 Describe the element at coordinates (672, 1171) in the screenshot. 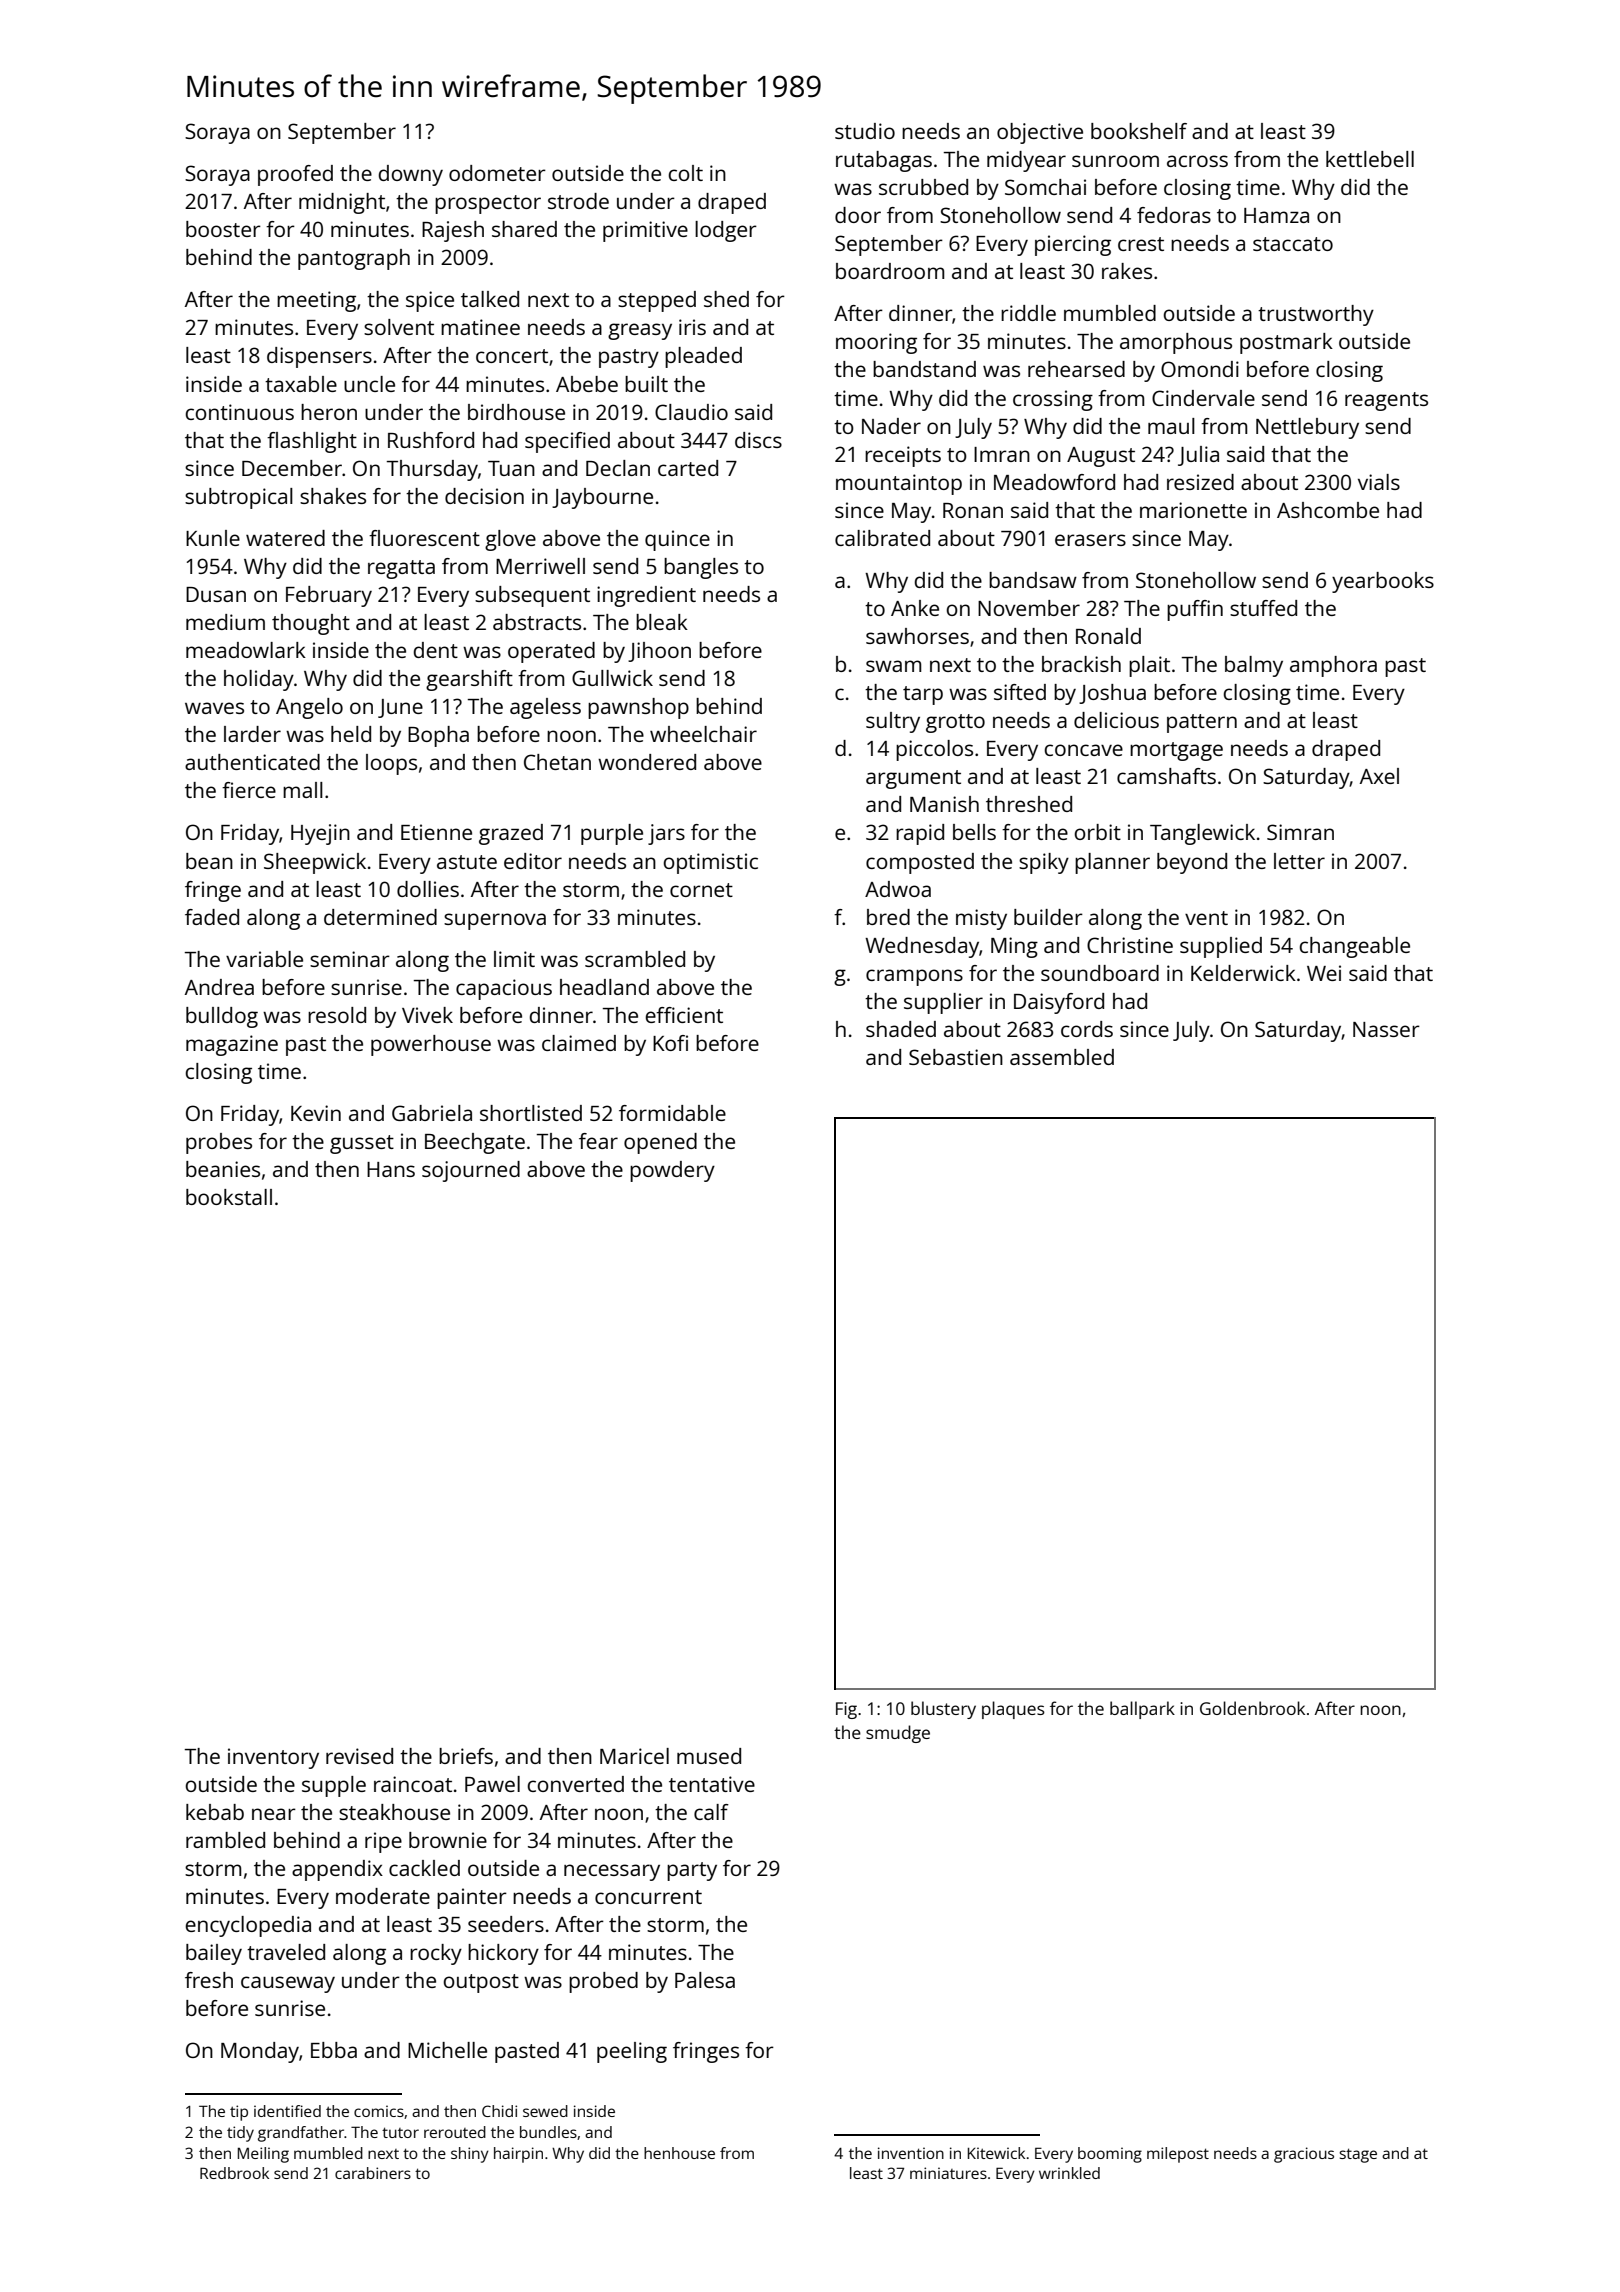

I see `powdery` at that location.
